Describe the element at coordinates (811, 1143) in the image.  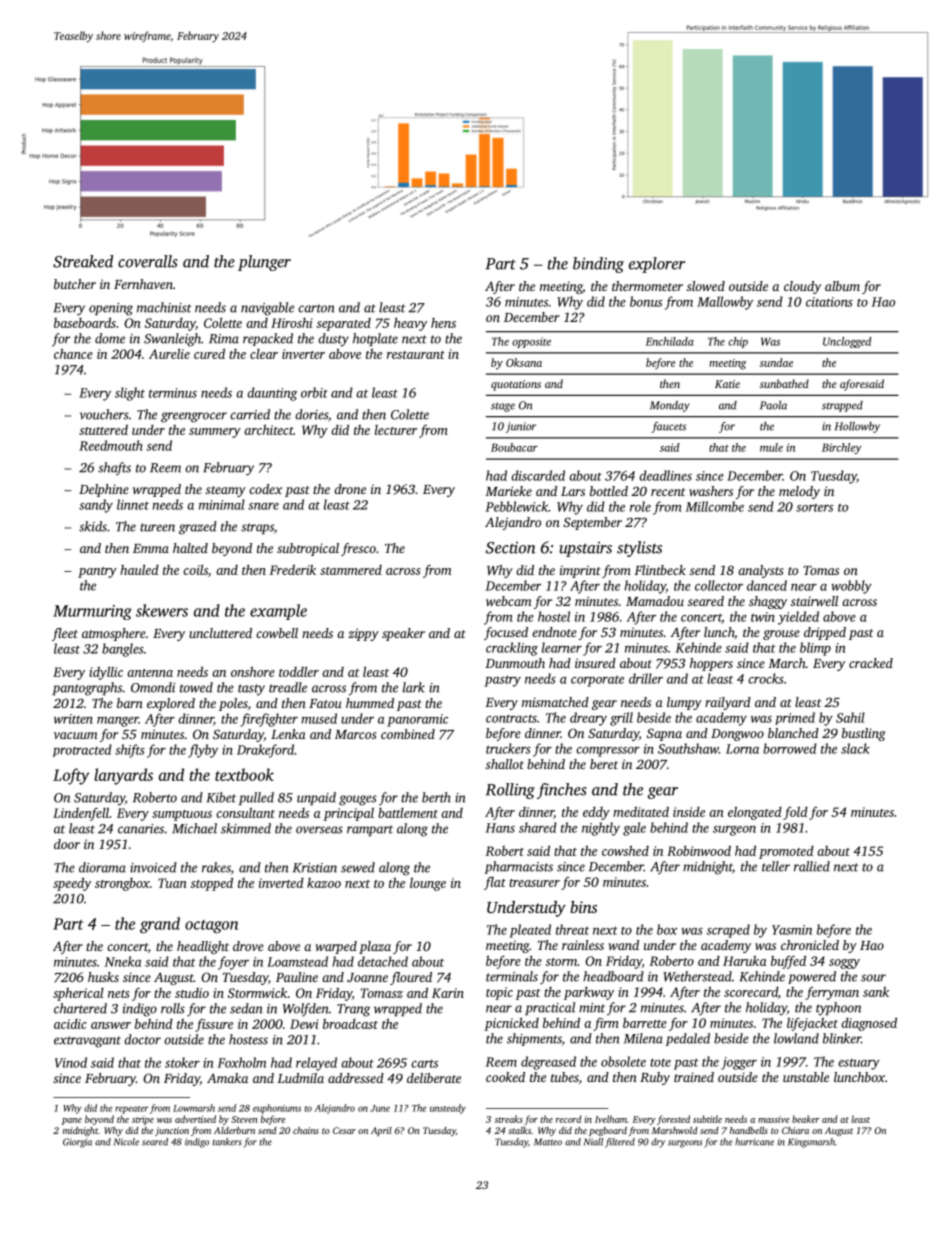
I see `Kingsmarsh` at that location.
